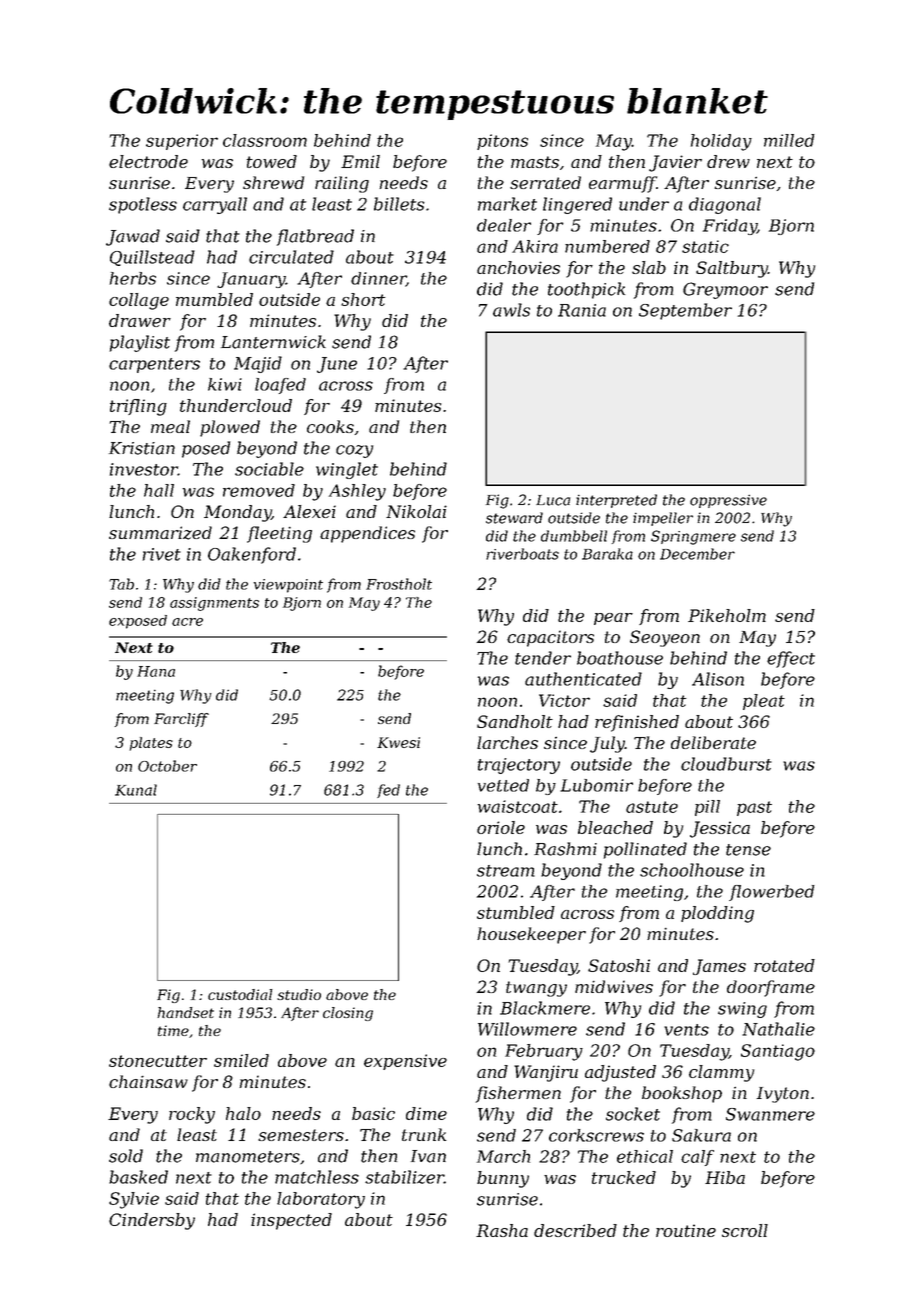  Describe the element at coordinates (136, 790) in the page. I see `Kunal` at that location.
